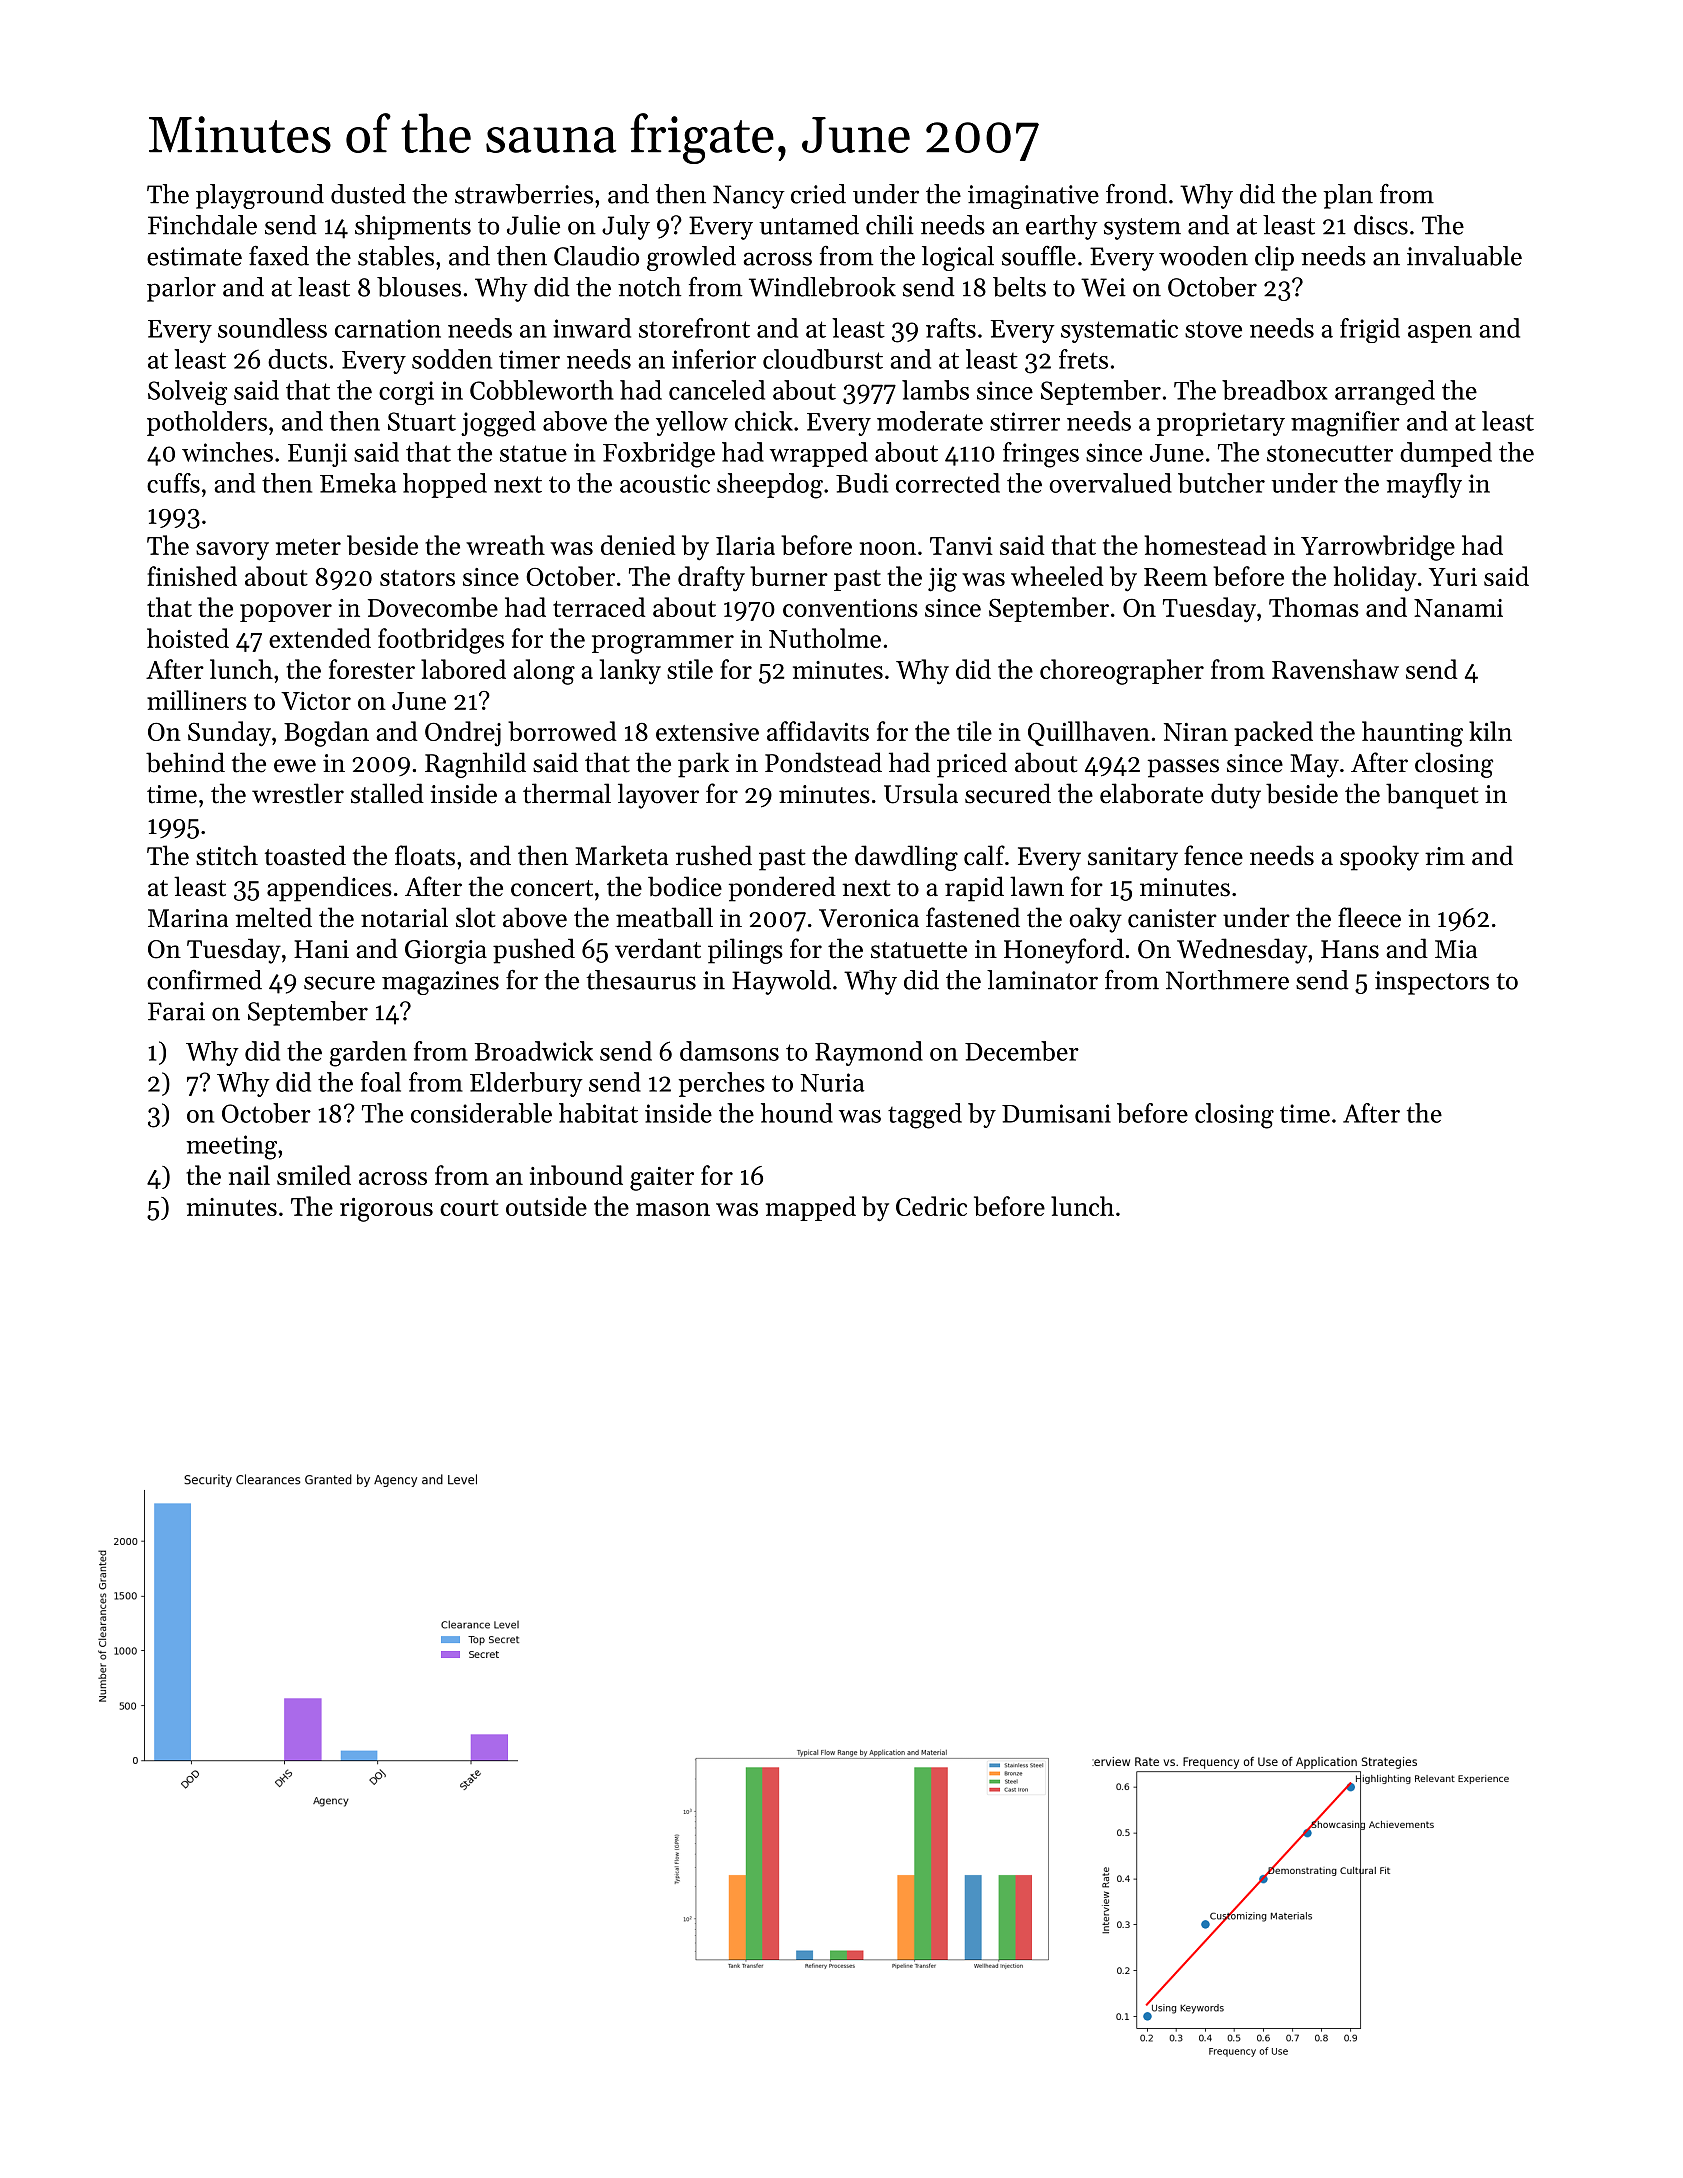 The width and height of the screenshot is (1683, 2178). Describe the element at coordinates (673, 1209) in the screenshot. I see `mason` at that location.
